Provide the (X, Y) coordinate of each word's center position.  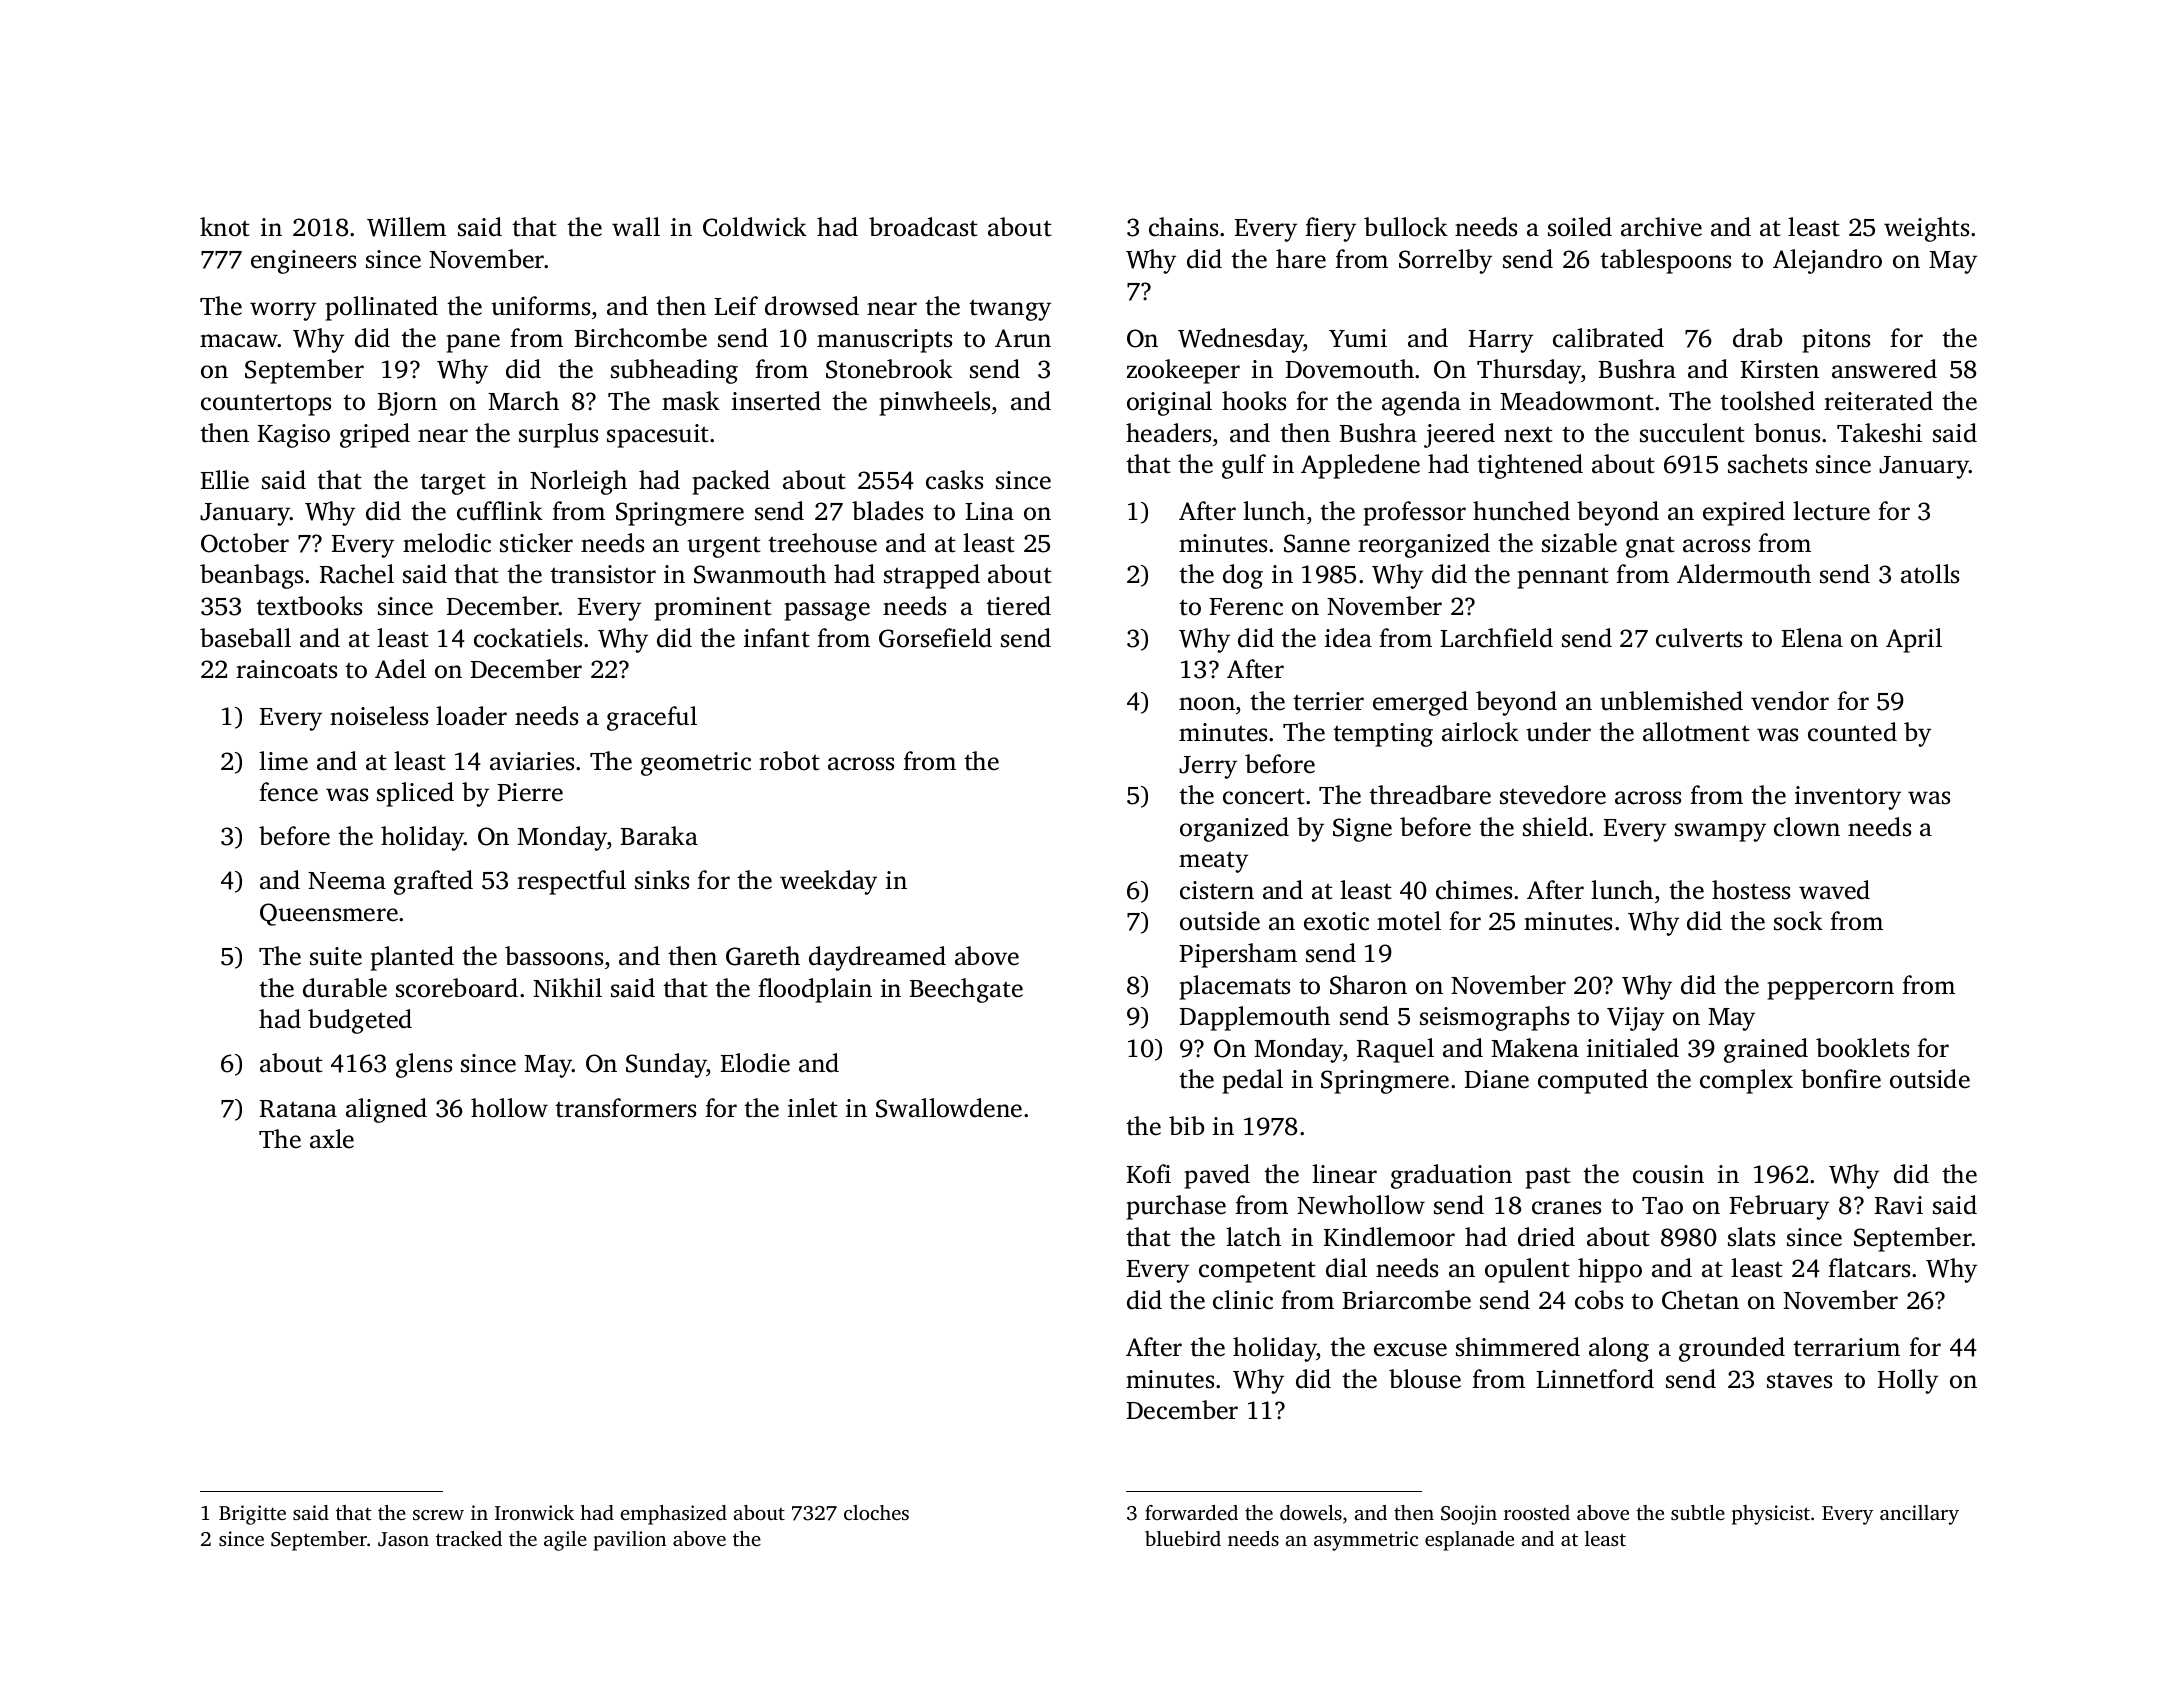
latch (1253, 1237)
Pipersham (1238, 955)
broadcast (923, 227)
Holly (1908, 1381)
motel (1409, 921)
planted (412, 958)
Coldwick (755, 227)
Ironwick (534, 1512)
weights (1926, 229)
